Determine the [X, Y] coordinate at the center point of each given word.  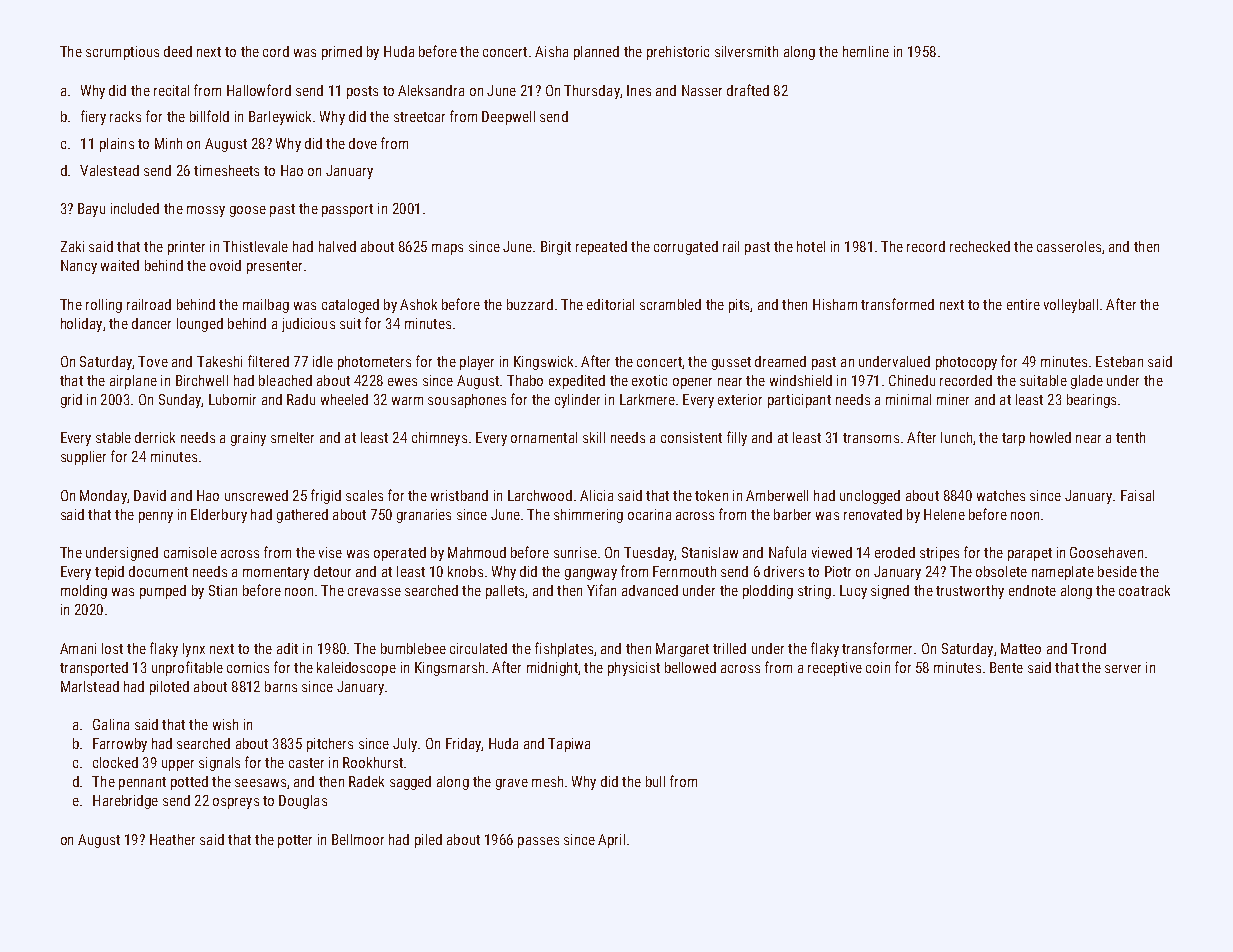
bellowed [690, 667]
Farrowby [120, 745]
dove [363, 143]
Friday [463, 745]
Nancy [79, 267]
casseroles [1069, 246]
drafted [748, 90]
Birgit [556, 248]
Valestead [109, 170]
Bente [1006, 667]
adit [287, 648]
